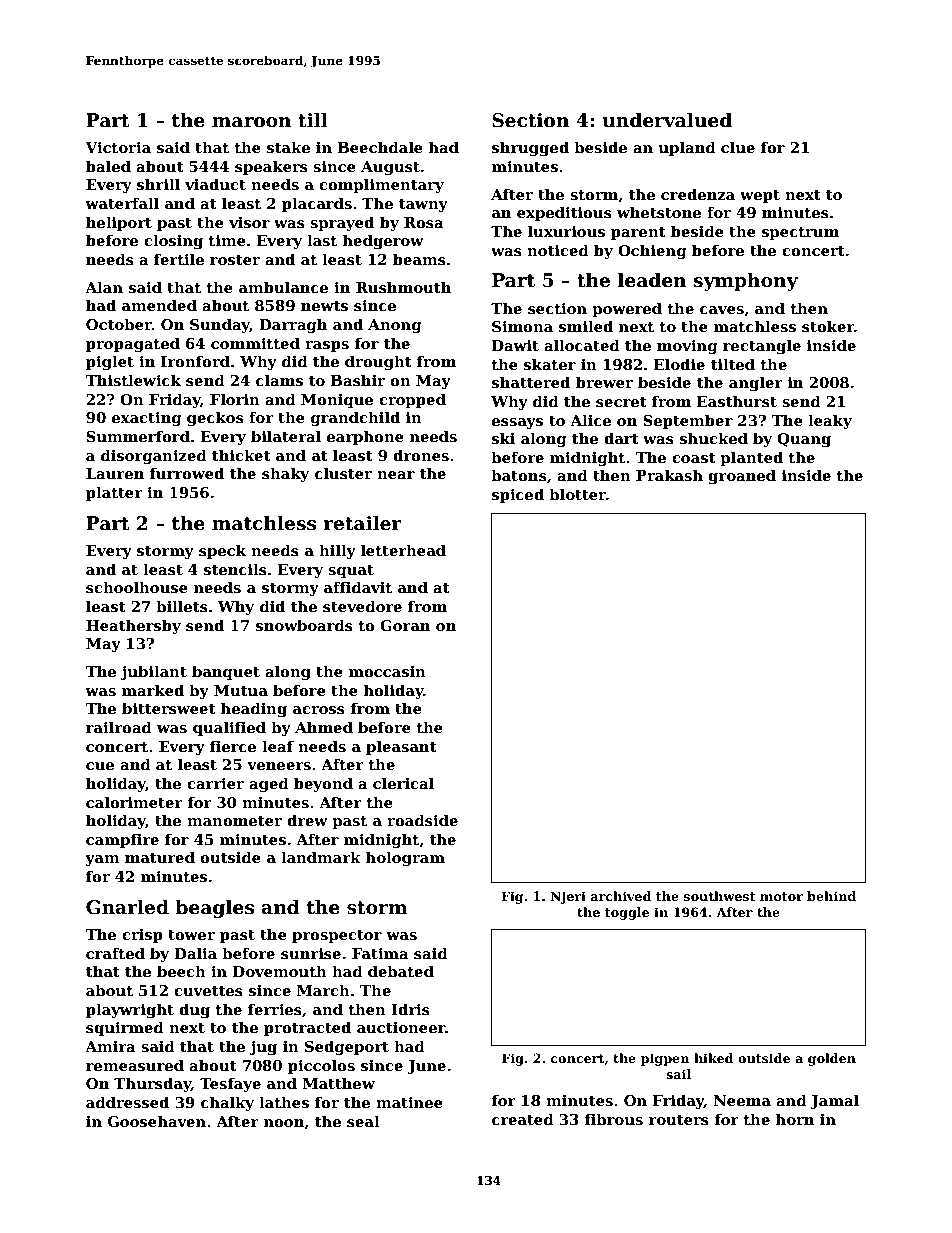 Image resolution: width=952 pixels, height=1233 pixels. I want to click on behind, so click(831, 896).
